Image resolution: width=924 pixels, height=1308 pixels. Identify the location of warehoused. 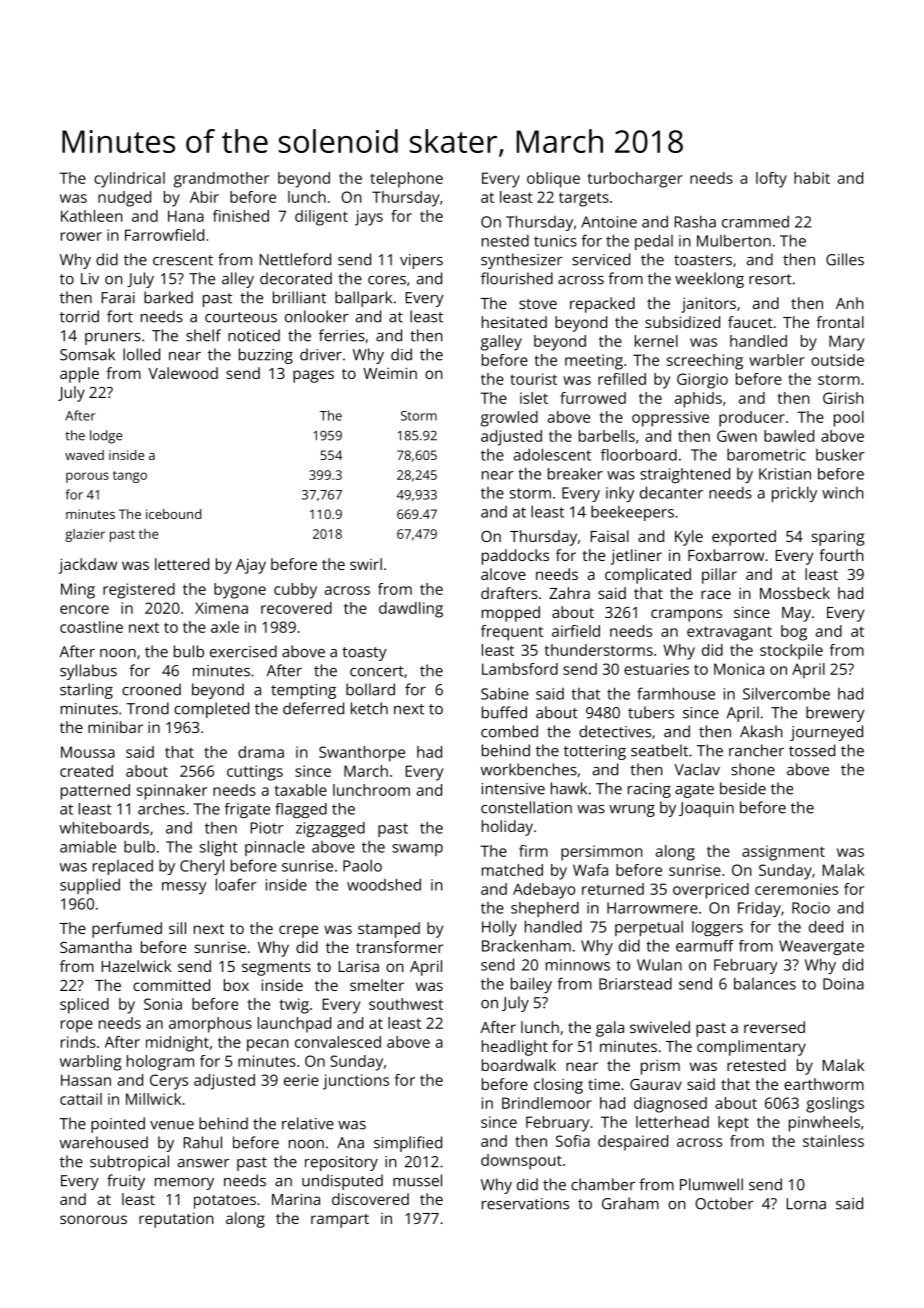
(104, 1142).
